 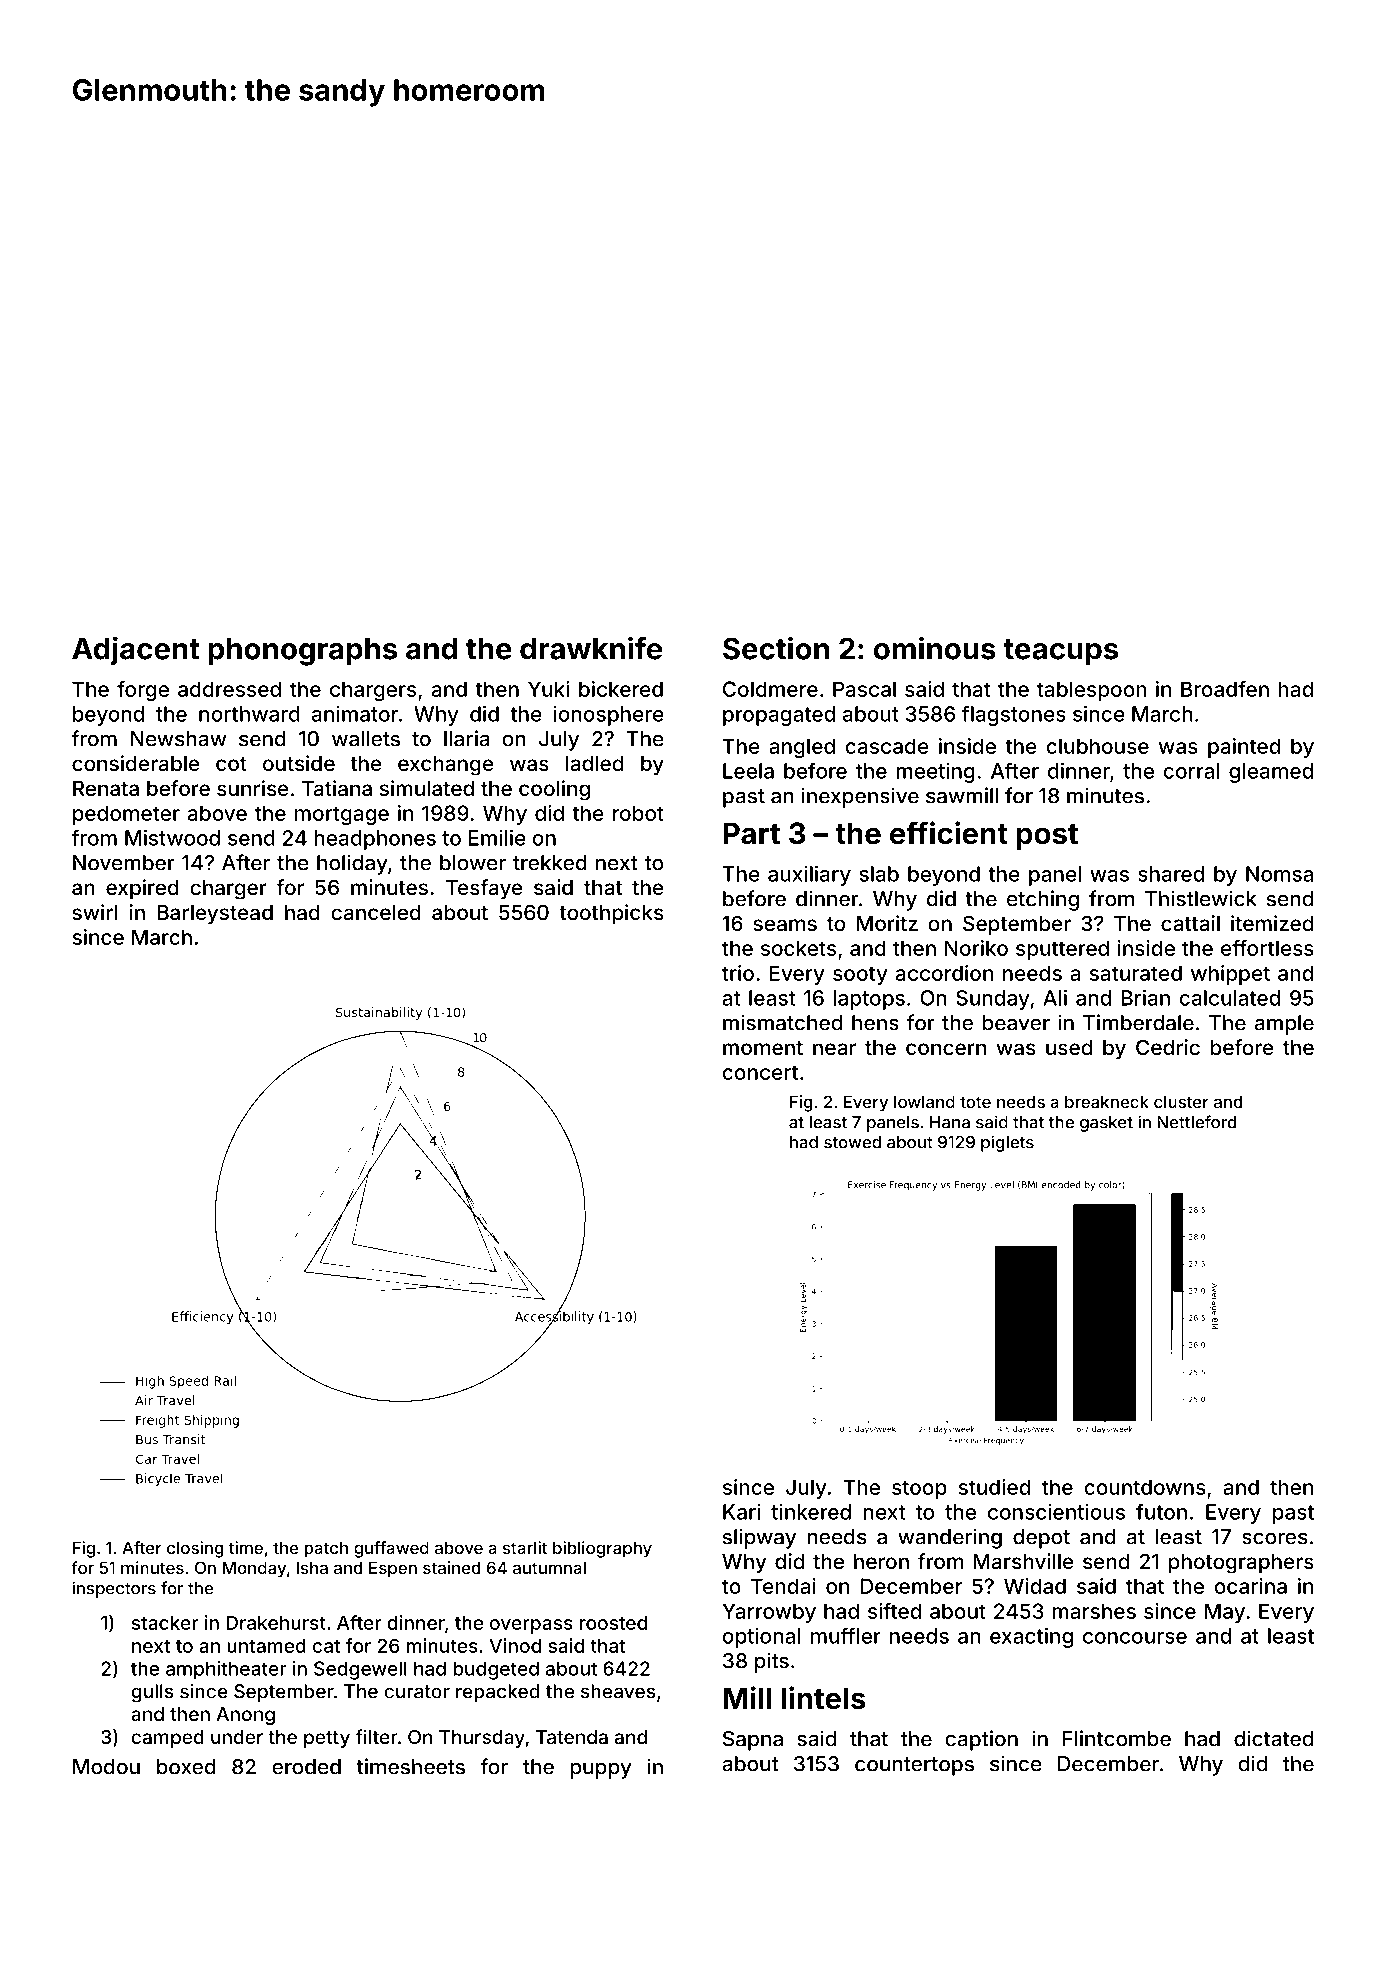 What do you see at coordinates (852, 1142) in the screenshot?
I see `stowed` at bounding box center [852, 1142].
